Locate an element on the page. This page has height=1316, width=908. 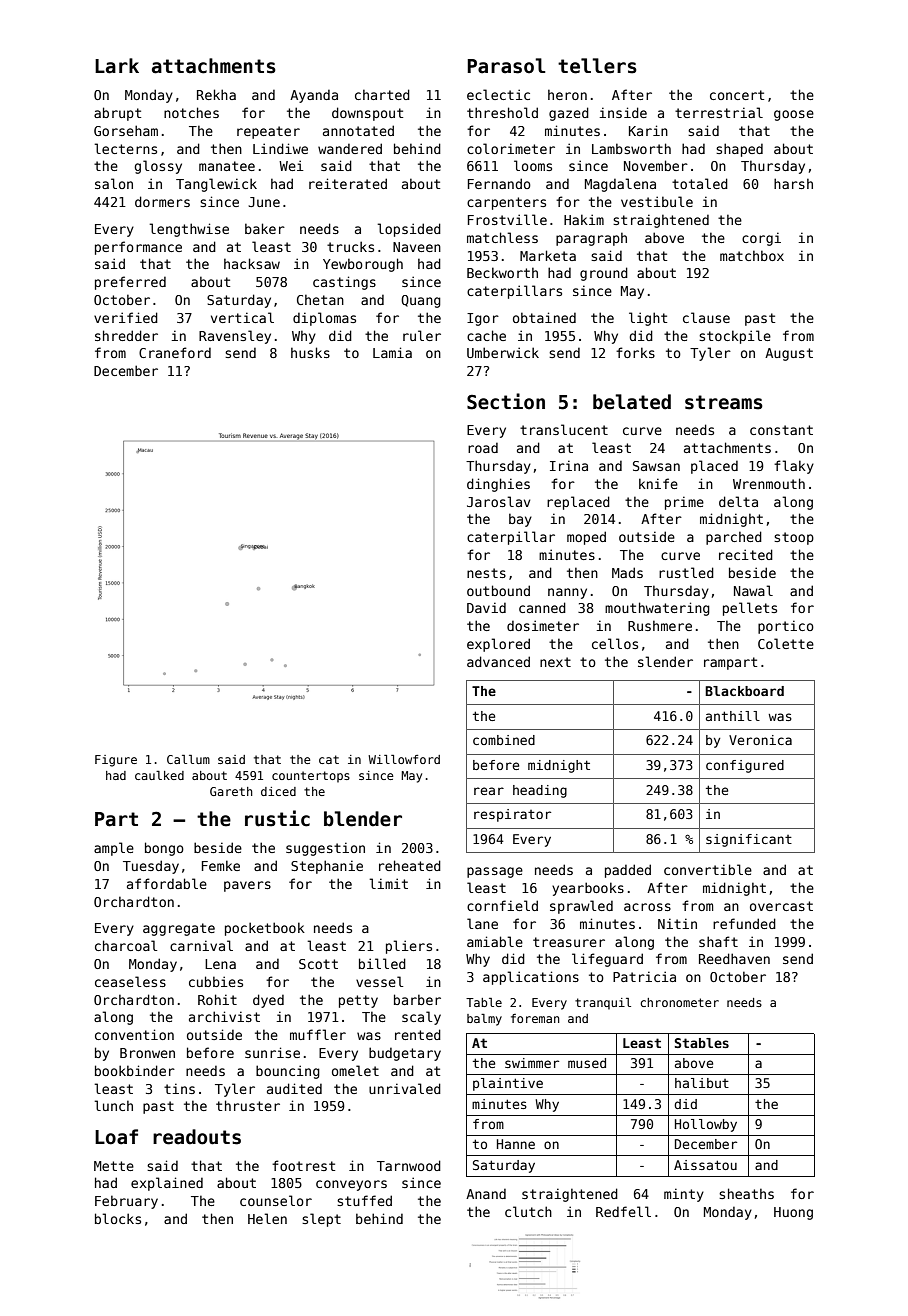
goose is located at coordinates (794, 115).
